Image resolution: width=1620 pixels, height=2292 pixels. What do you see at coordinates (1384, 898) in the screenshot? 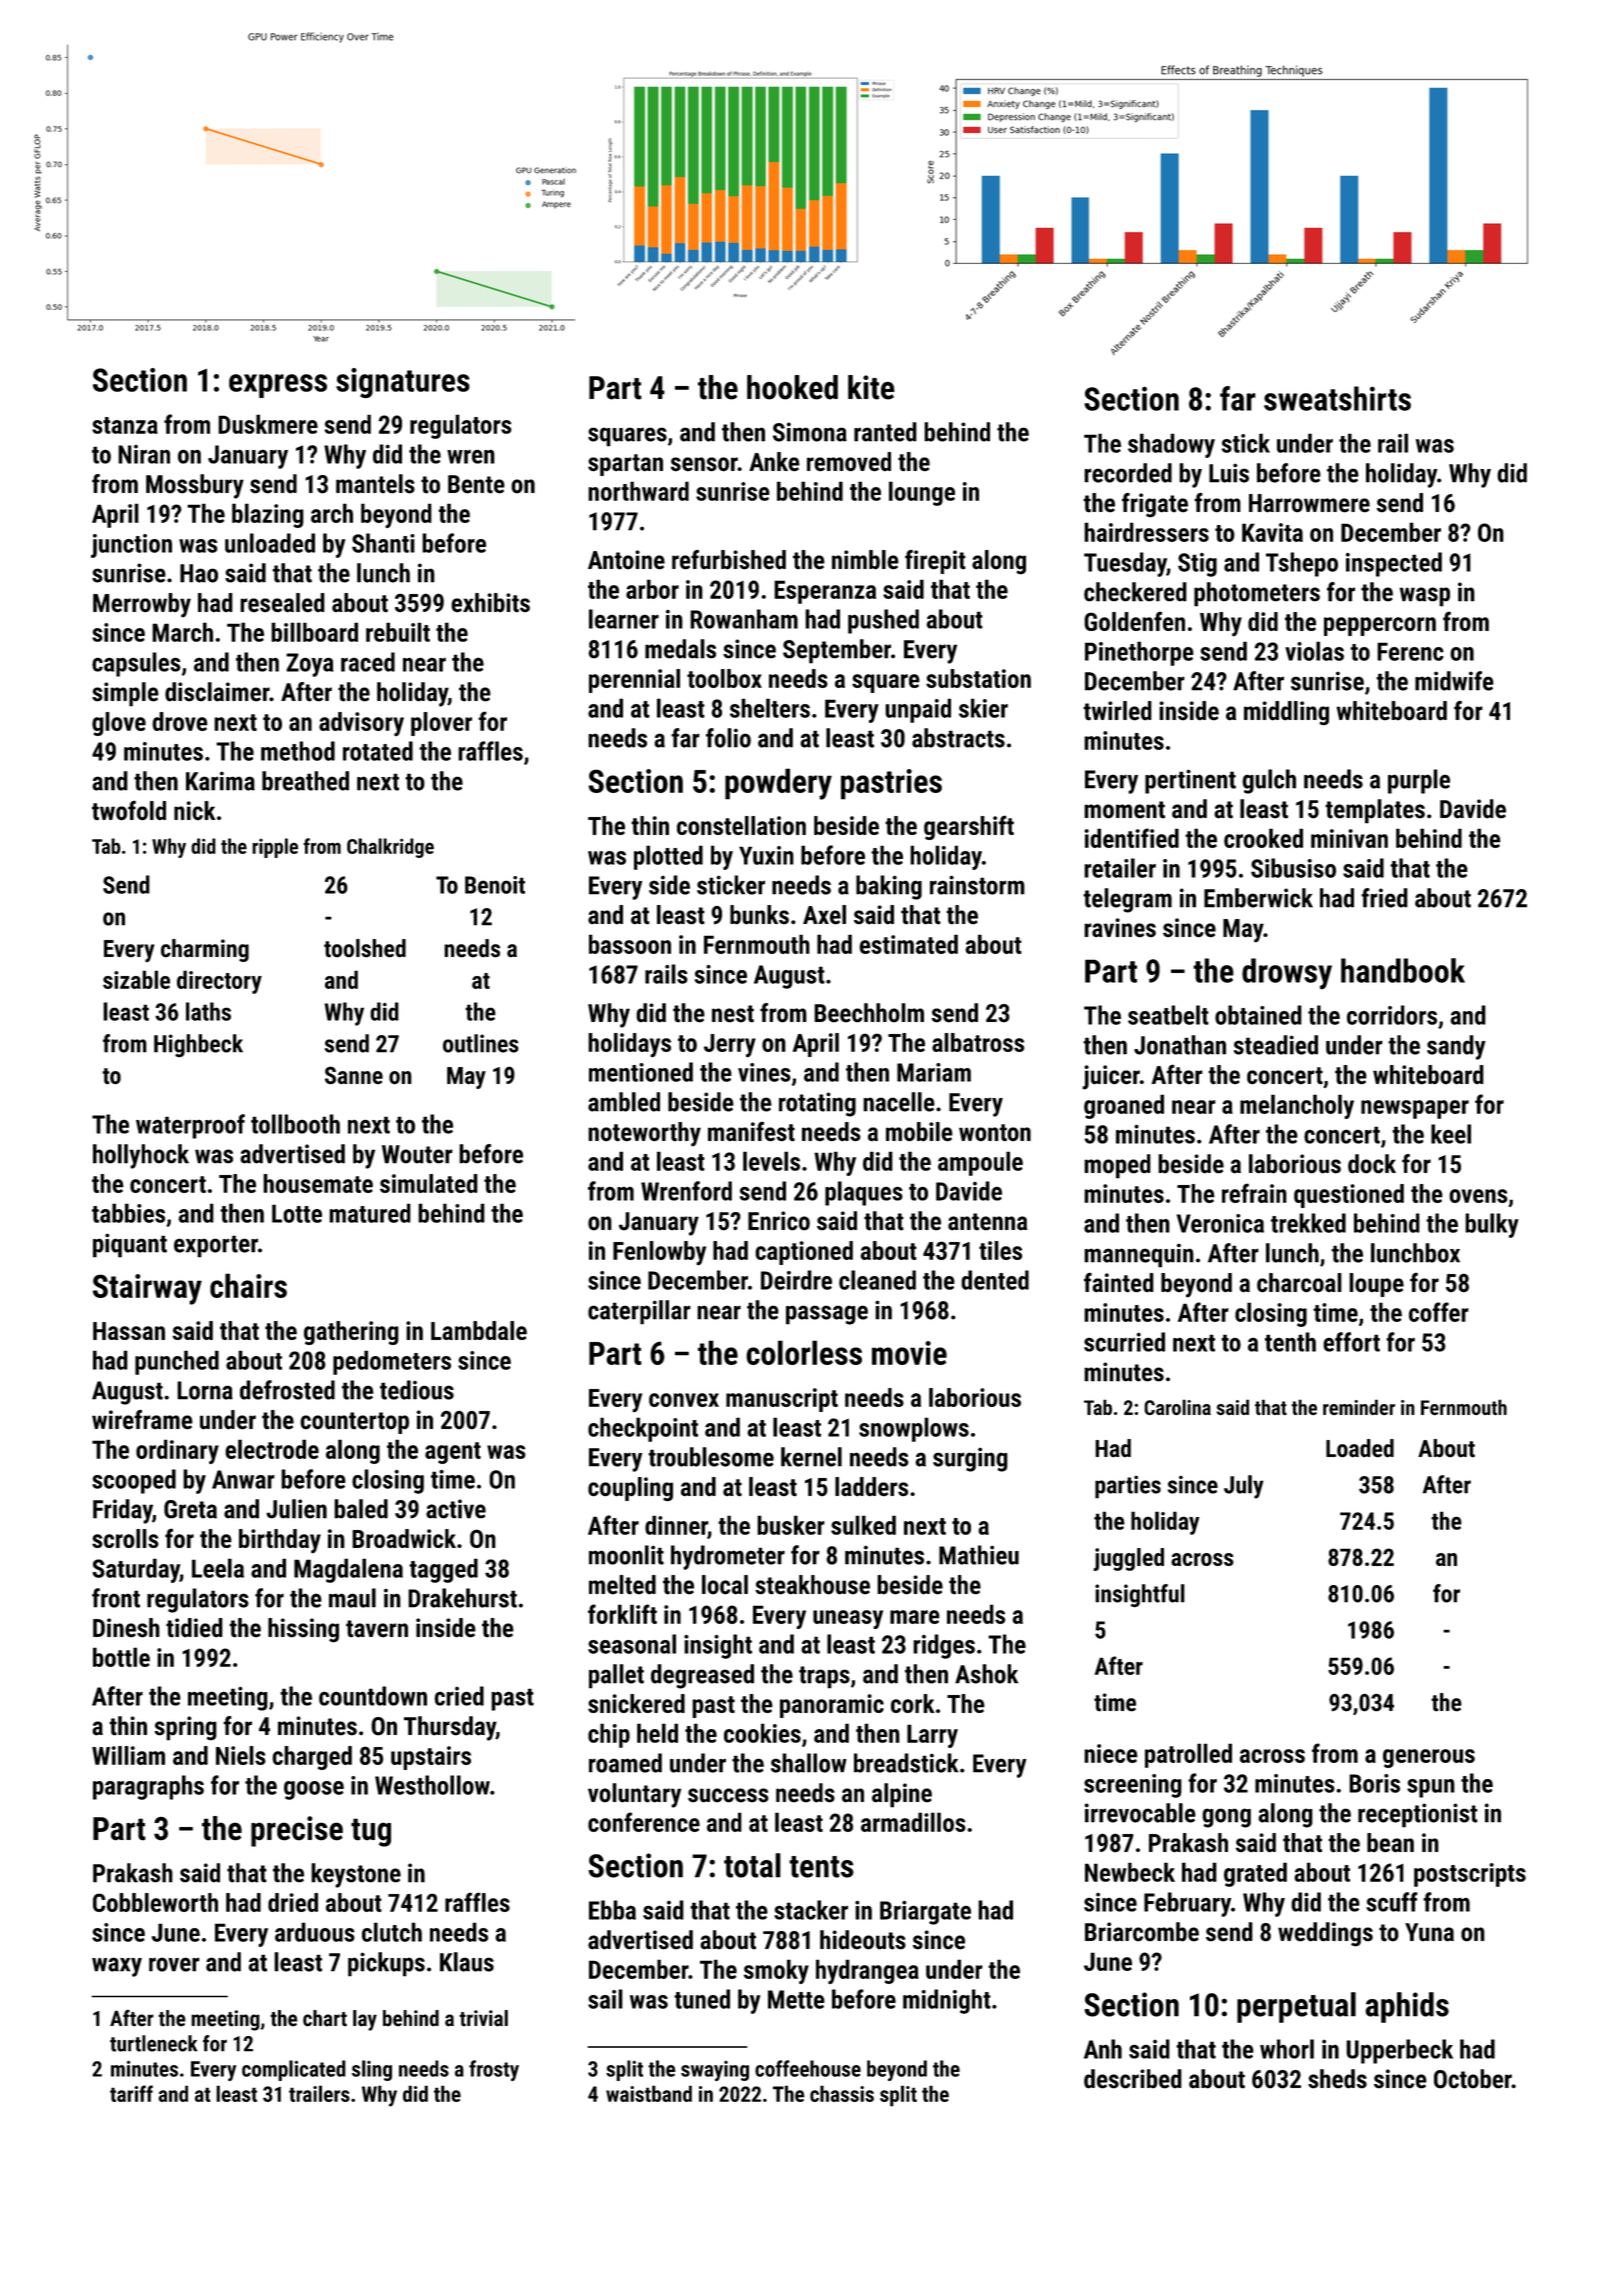
I see `fried` at bounding box center [1384, 898].
